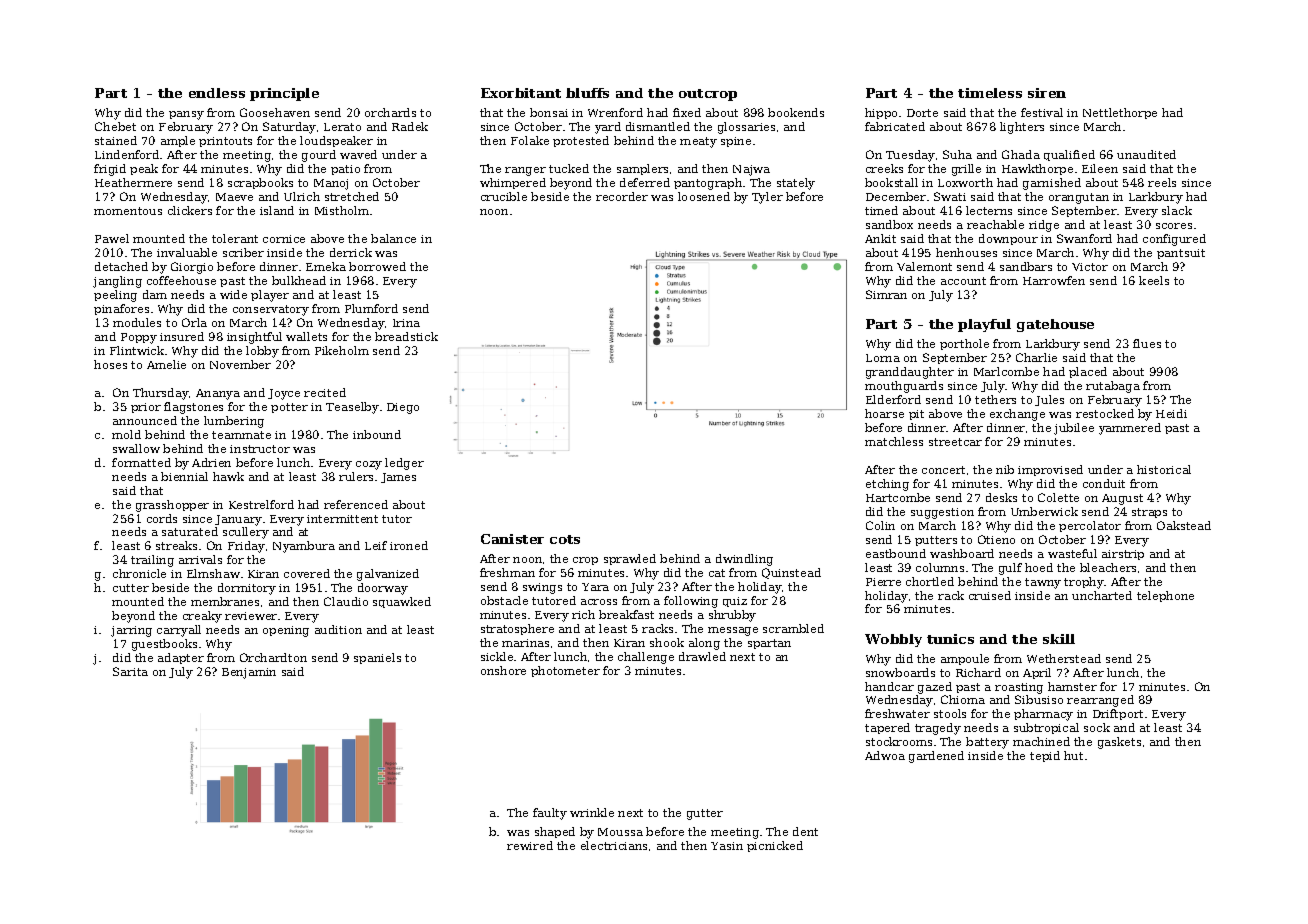  I want to click on Benjamin, so click(249, 673).
